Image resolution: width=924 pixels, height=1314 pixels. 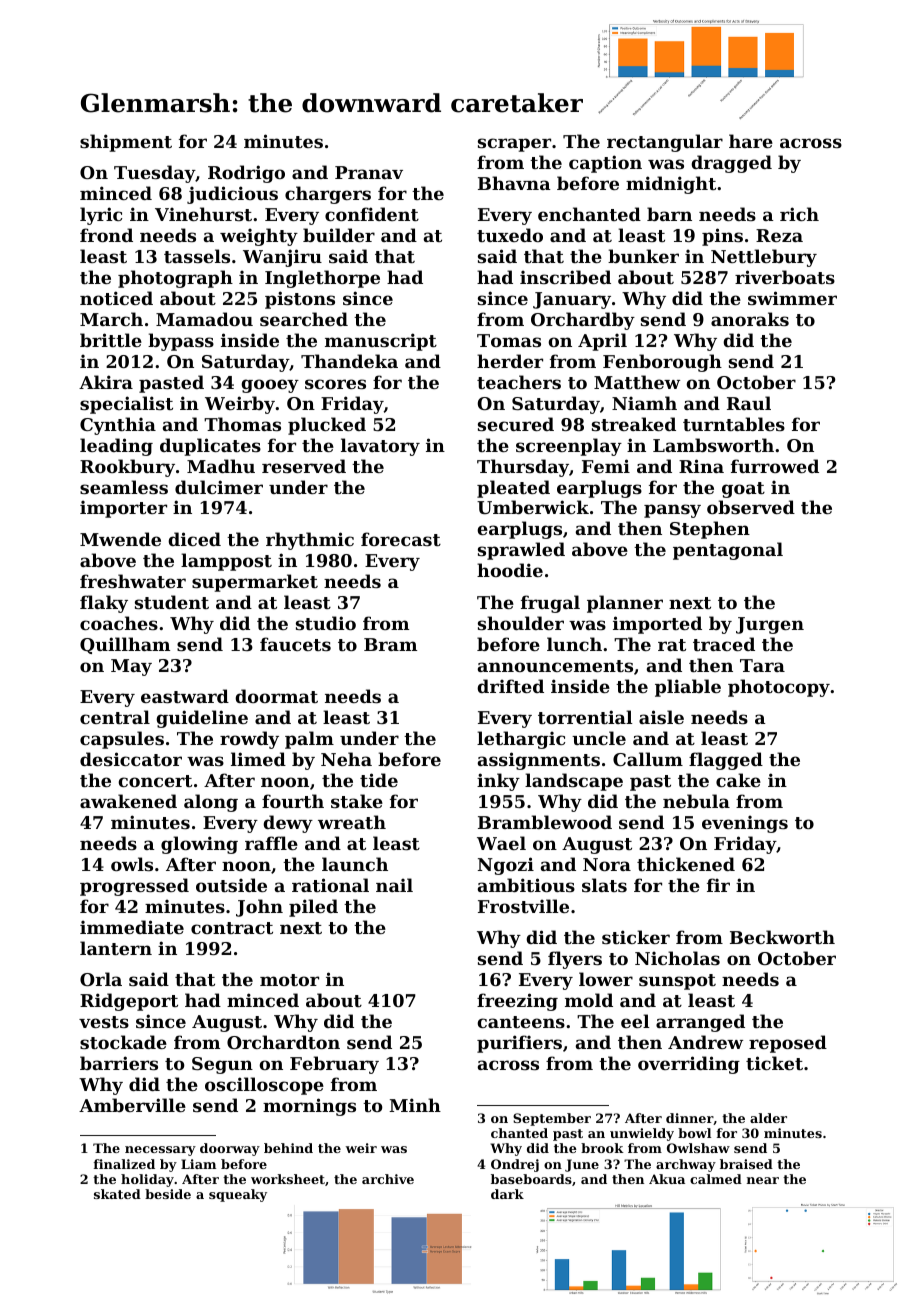 What do you see at coordinates (779, 688) in the screenshot?
I see `photocopy` at bounding box center [779, 688].
